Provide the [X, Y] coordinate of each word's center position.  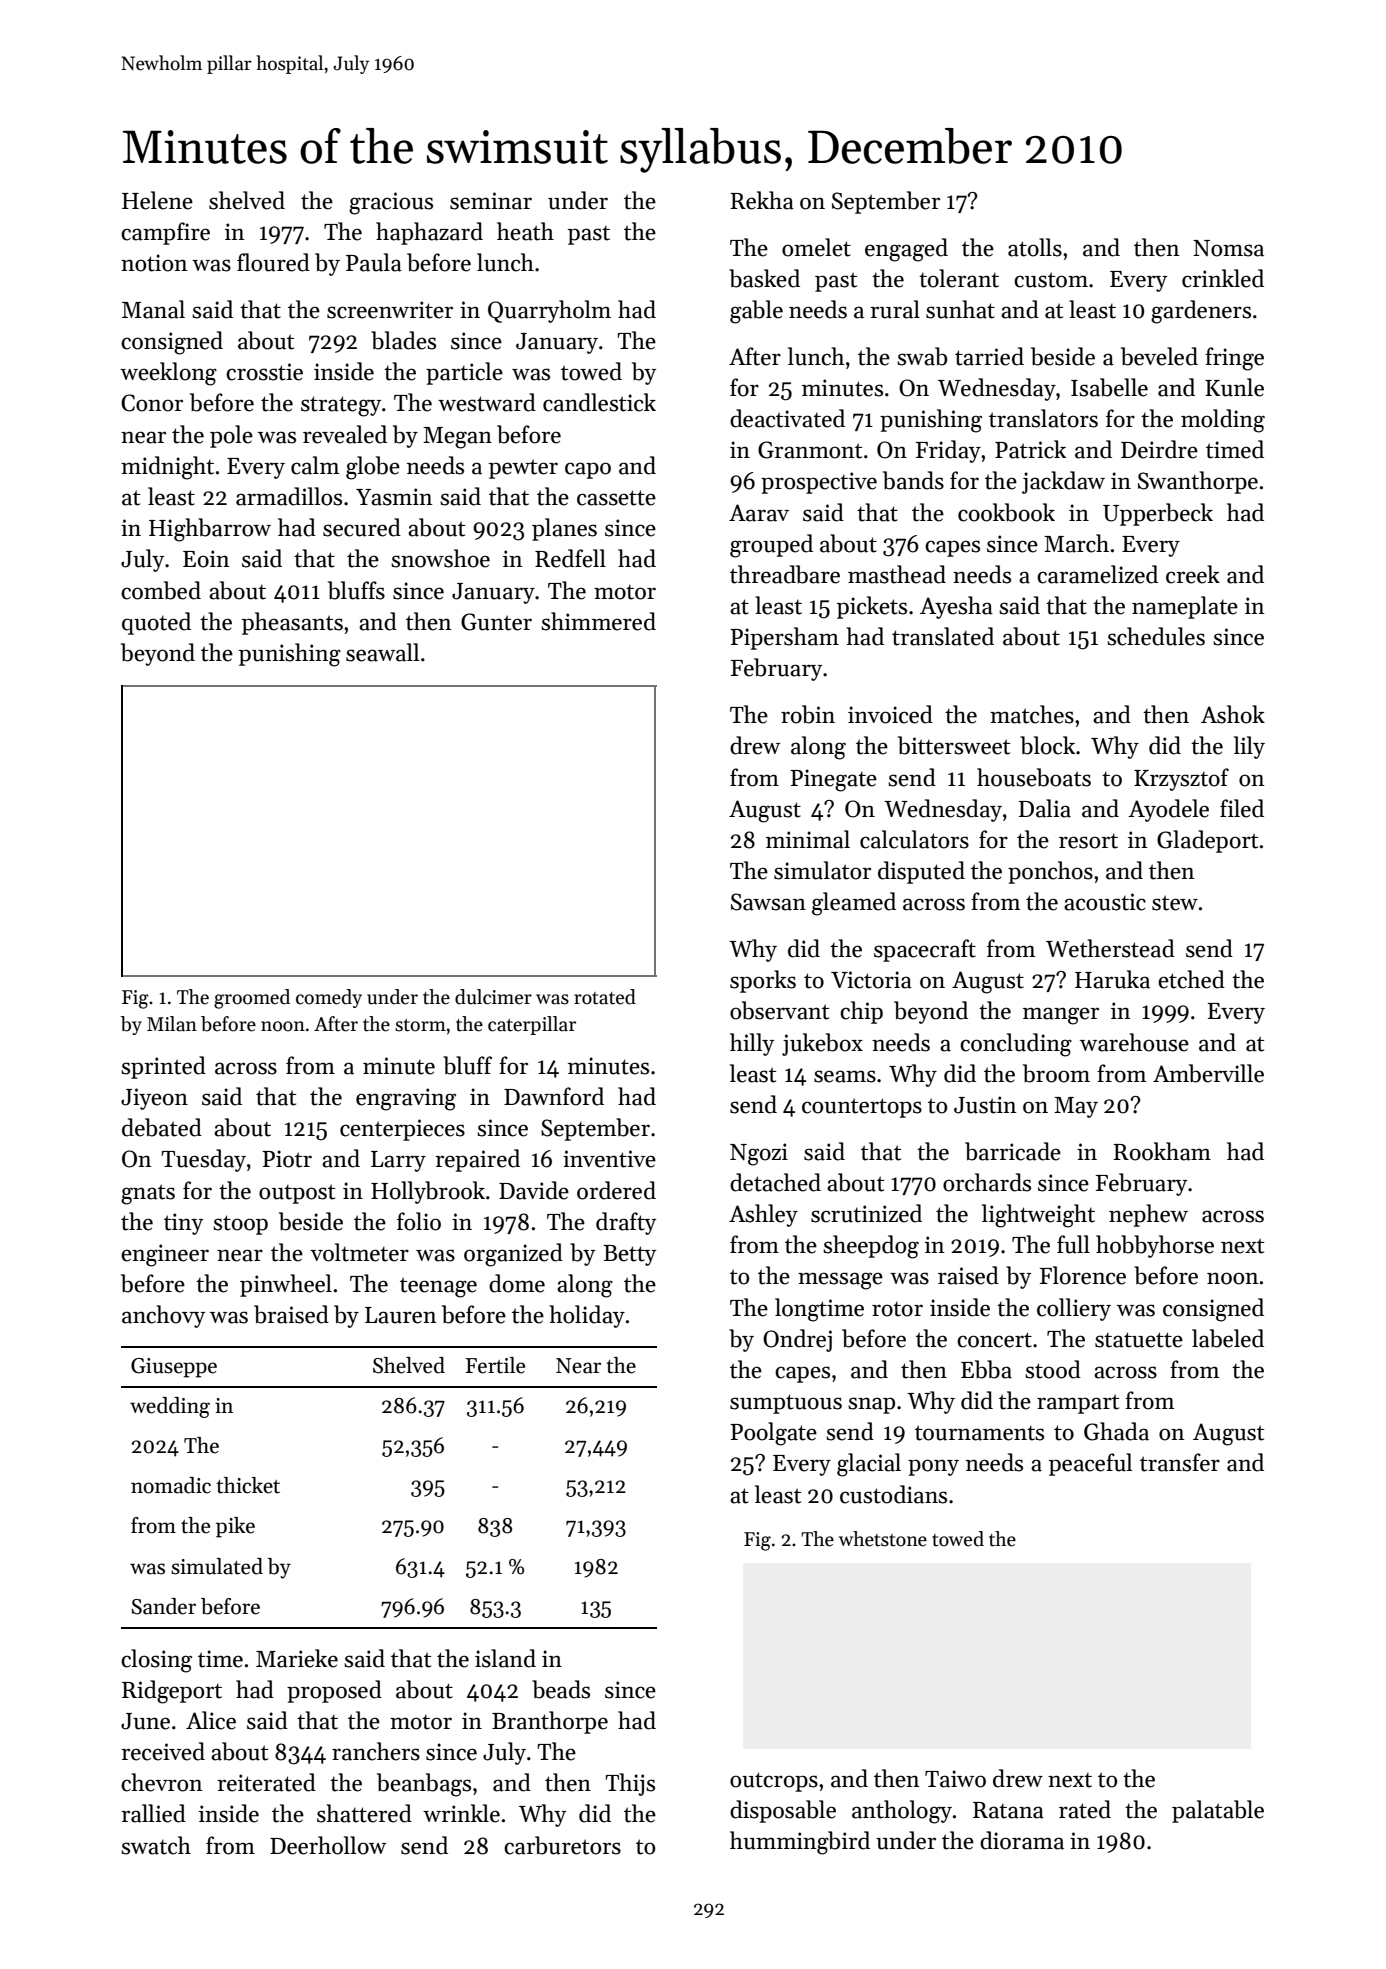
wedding [170, 1407]
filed [1242, 808]
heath [525, 231]
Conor [152, 403]
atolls [1035, 247]
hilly [752, 1044]
